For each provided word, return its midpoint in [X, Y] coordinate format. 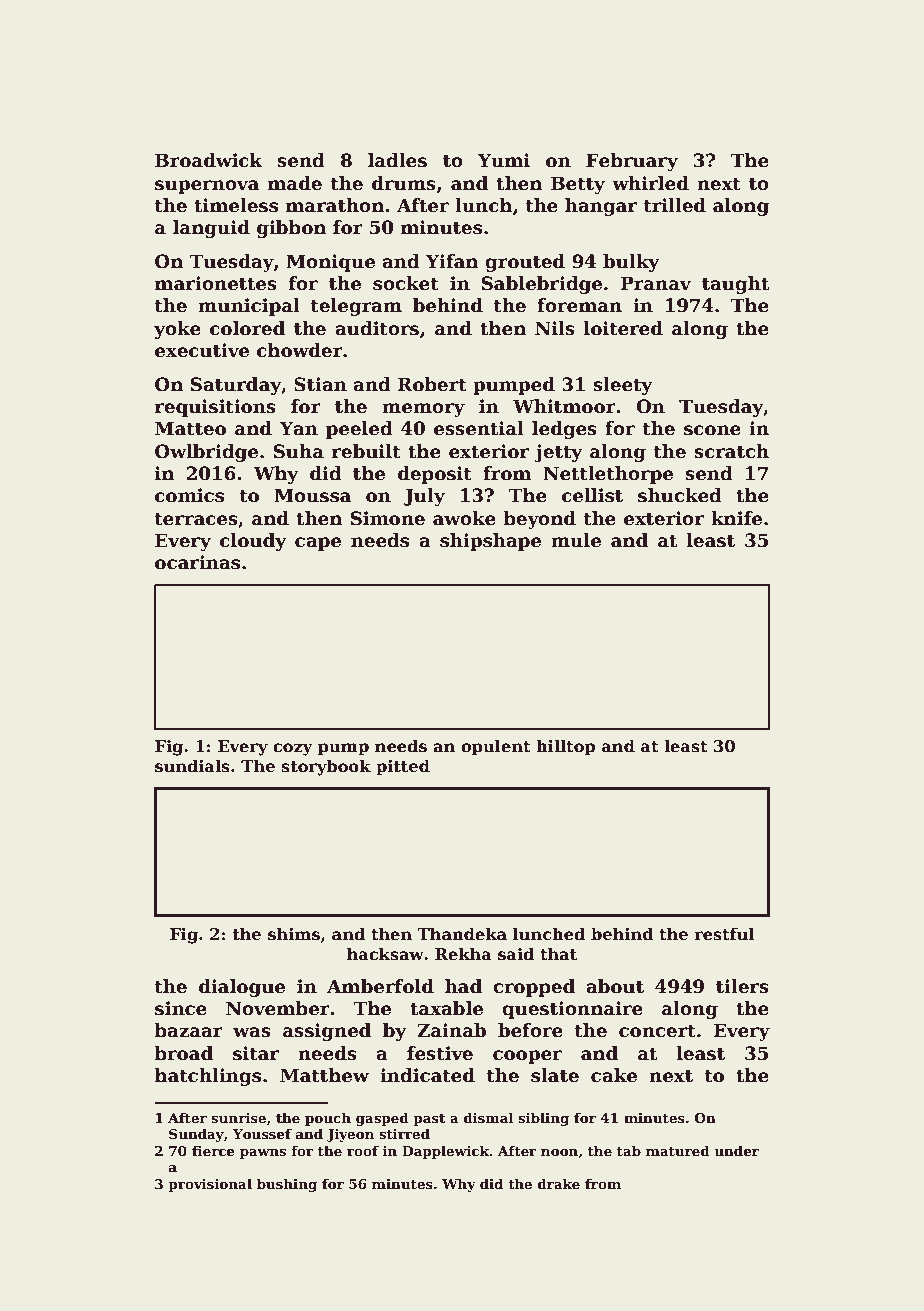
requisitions [215, 408]
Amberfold [380, 986]
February [632, 162]
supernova [207, 187]
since [181, 1008]
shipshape [490, 542]
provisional [210, 1185]
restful [724, 934]
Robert [432, 384]
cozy [293, 749]
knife [736, 518]
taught [735, 285]
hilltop [565, 747]
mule [576, 540]
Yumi [504, 160]
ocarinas [197, 562]
